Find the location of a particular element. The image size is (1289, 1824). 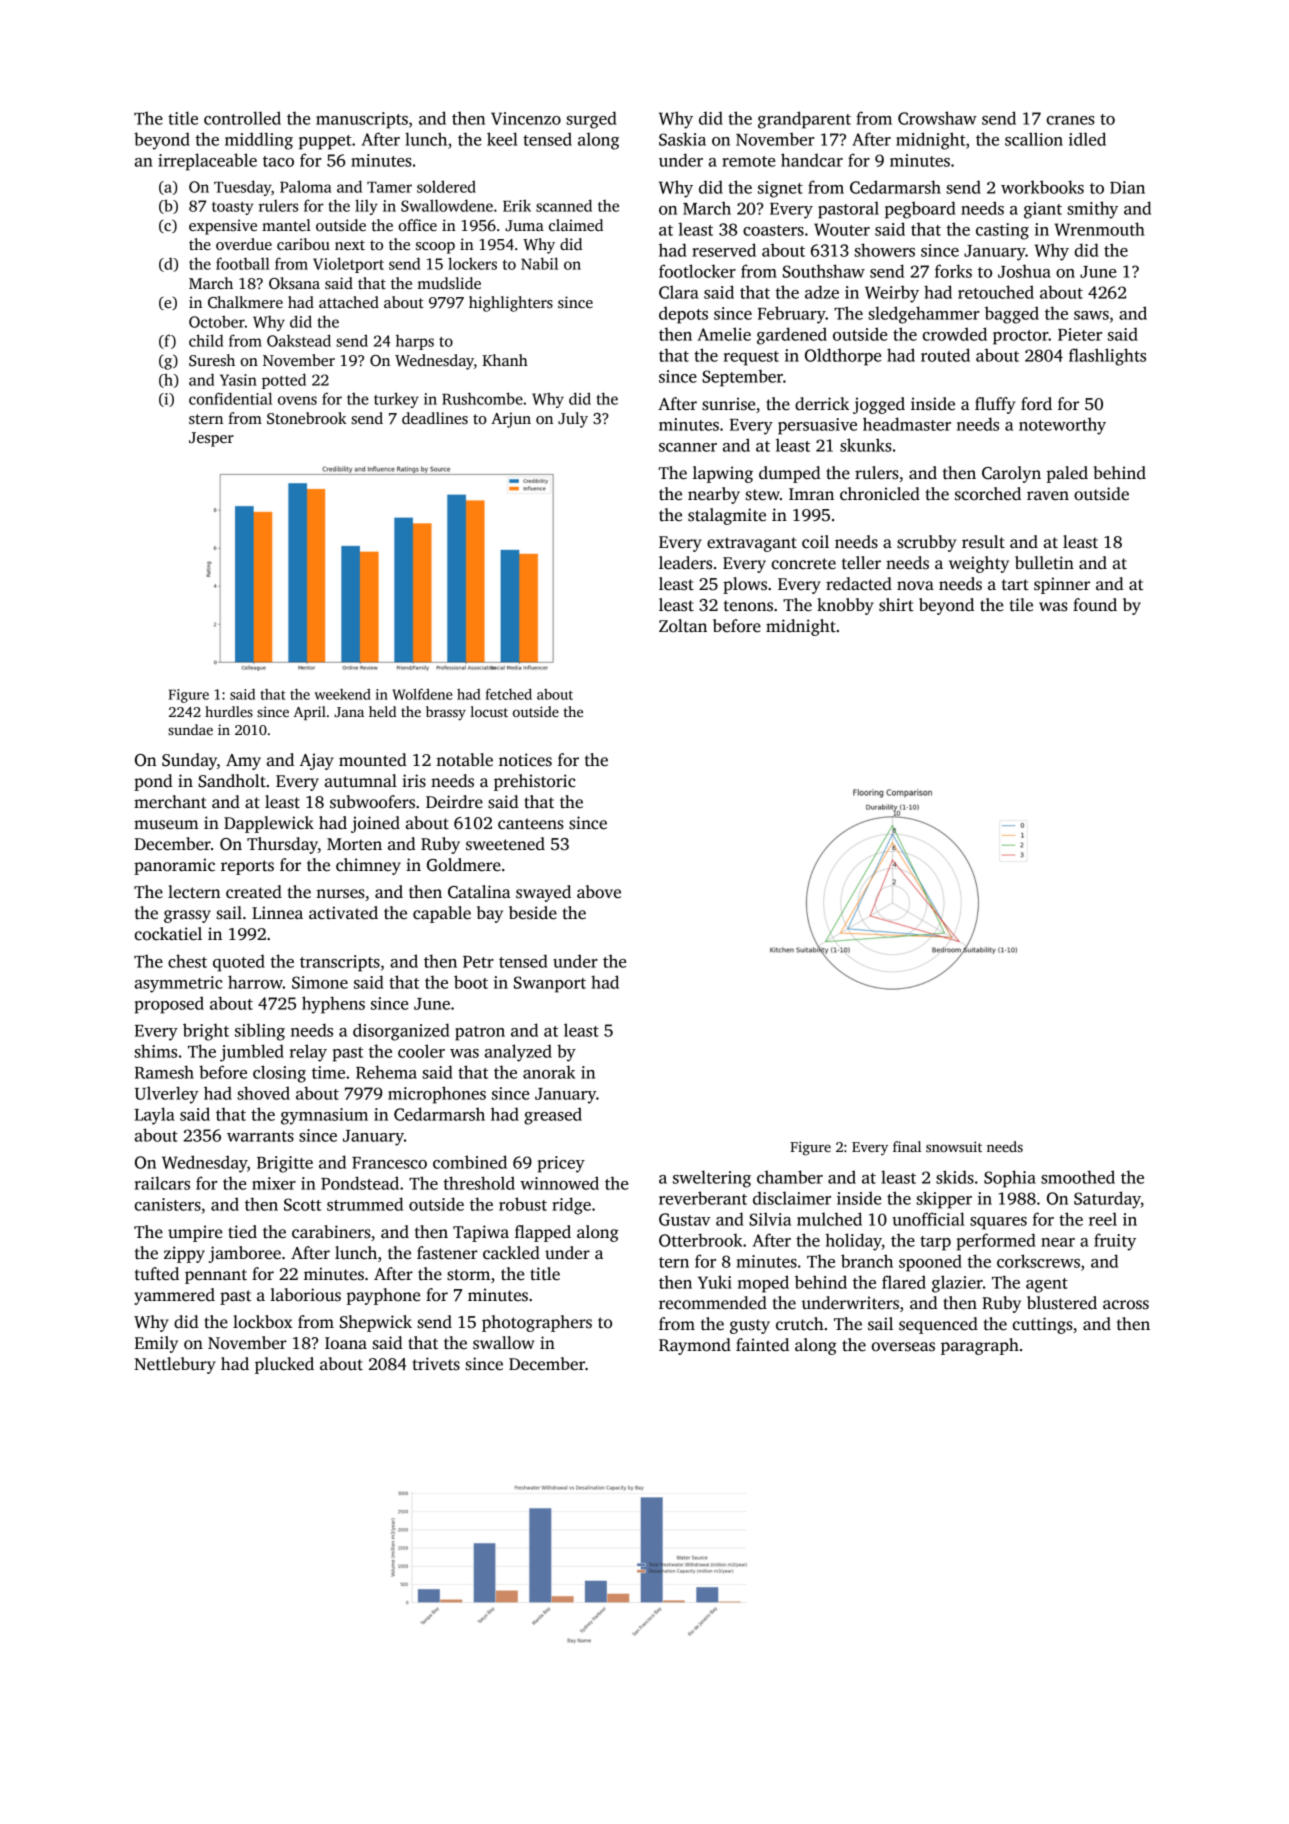

coasters is located at coordinates (773, 230).
